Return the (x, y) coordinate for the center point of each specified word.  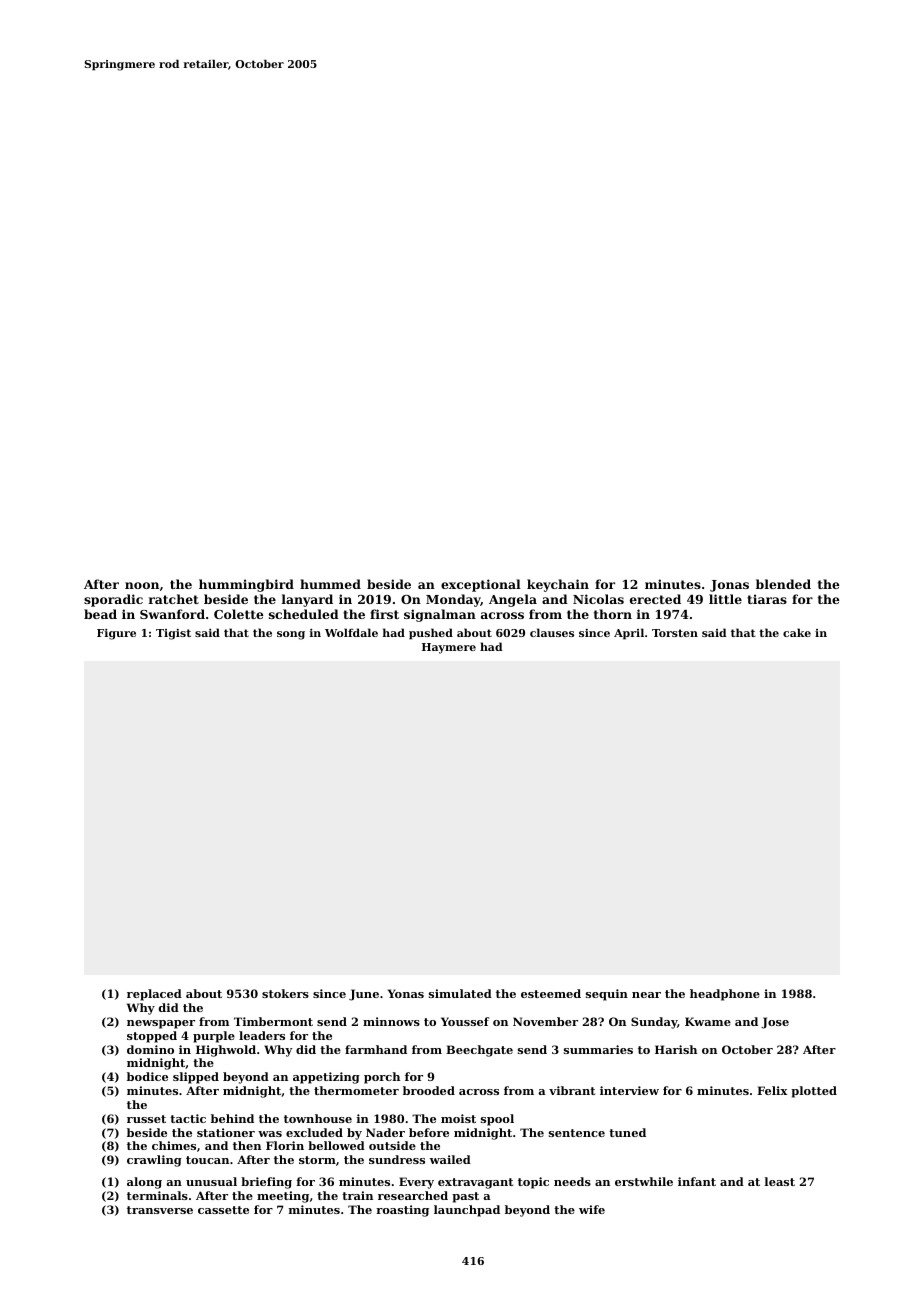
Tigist (173, 634)
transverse (160, 1210)
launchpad (467, 1211)
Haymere (449, 648)
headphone (725, 995)
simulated (460, 993)
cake (797, 632)
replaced (154, 995)
